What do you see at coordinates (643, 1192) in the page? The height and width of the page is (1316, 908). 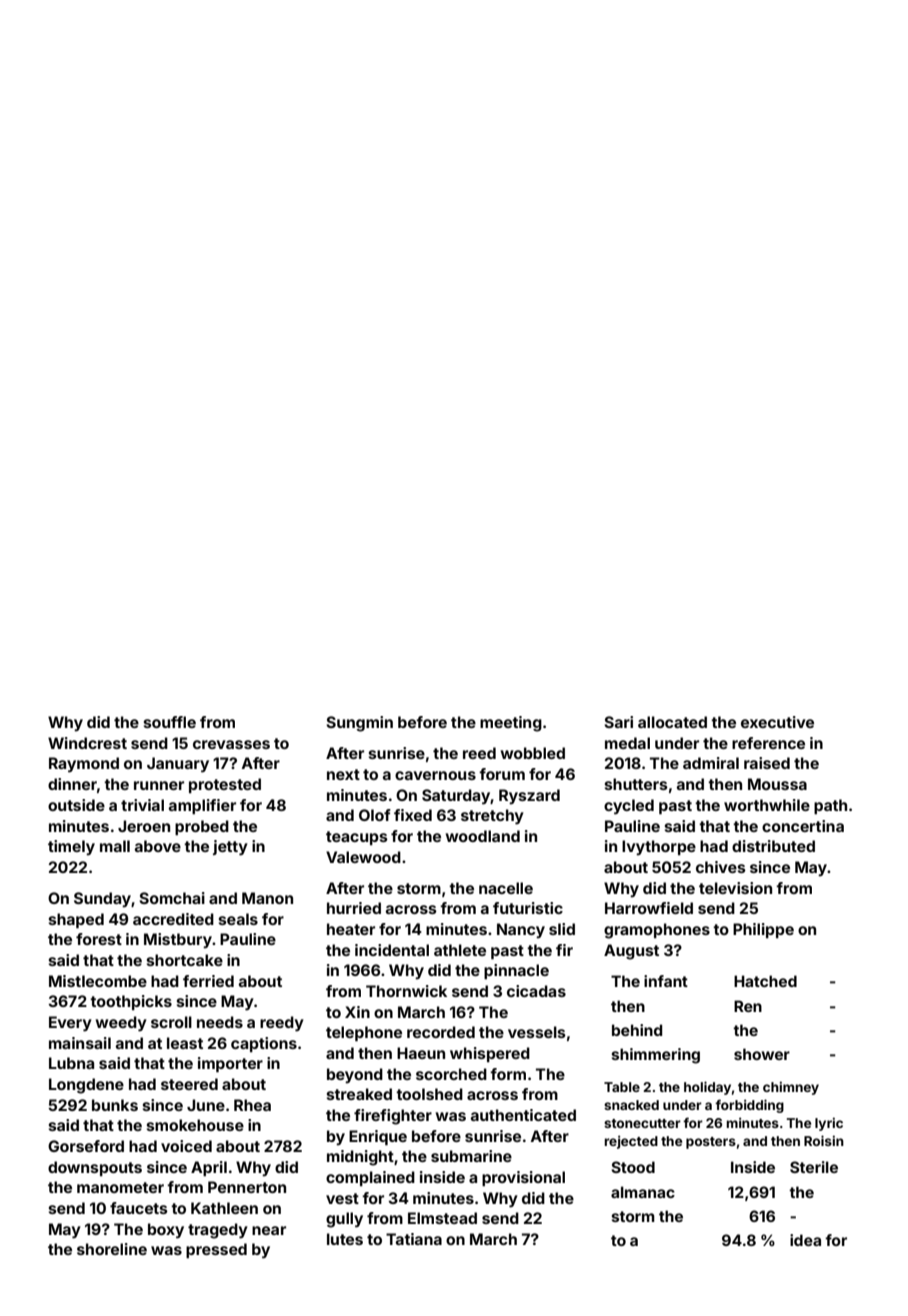 I see `almanac` at bounding box center [643, 1192].
